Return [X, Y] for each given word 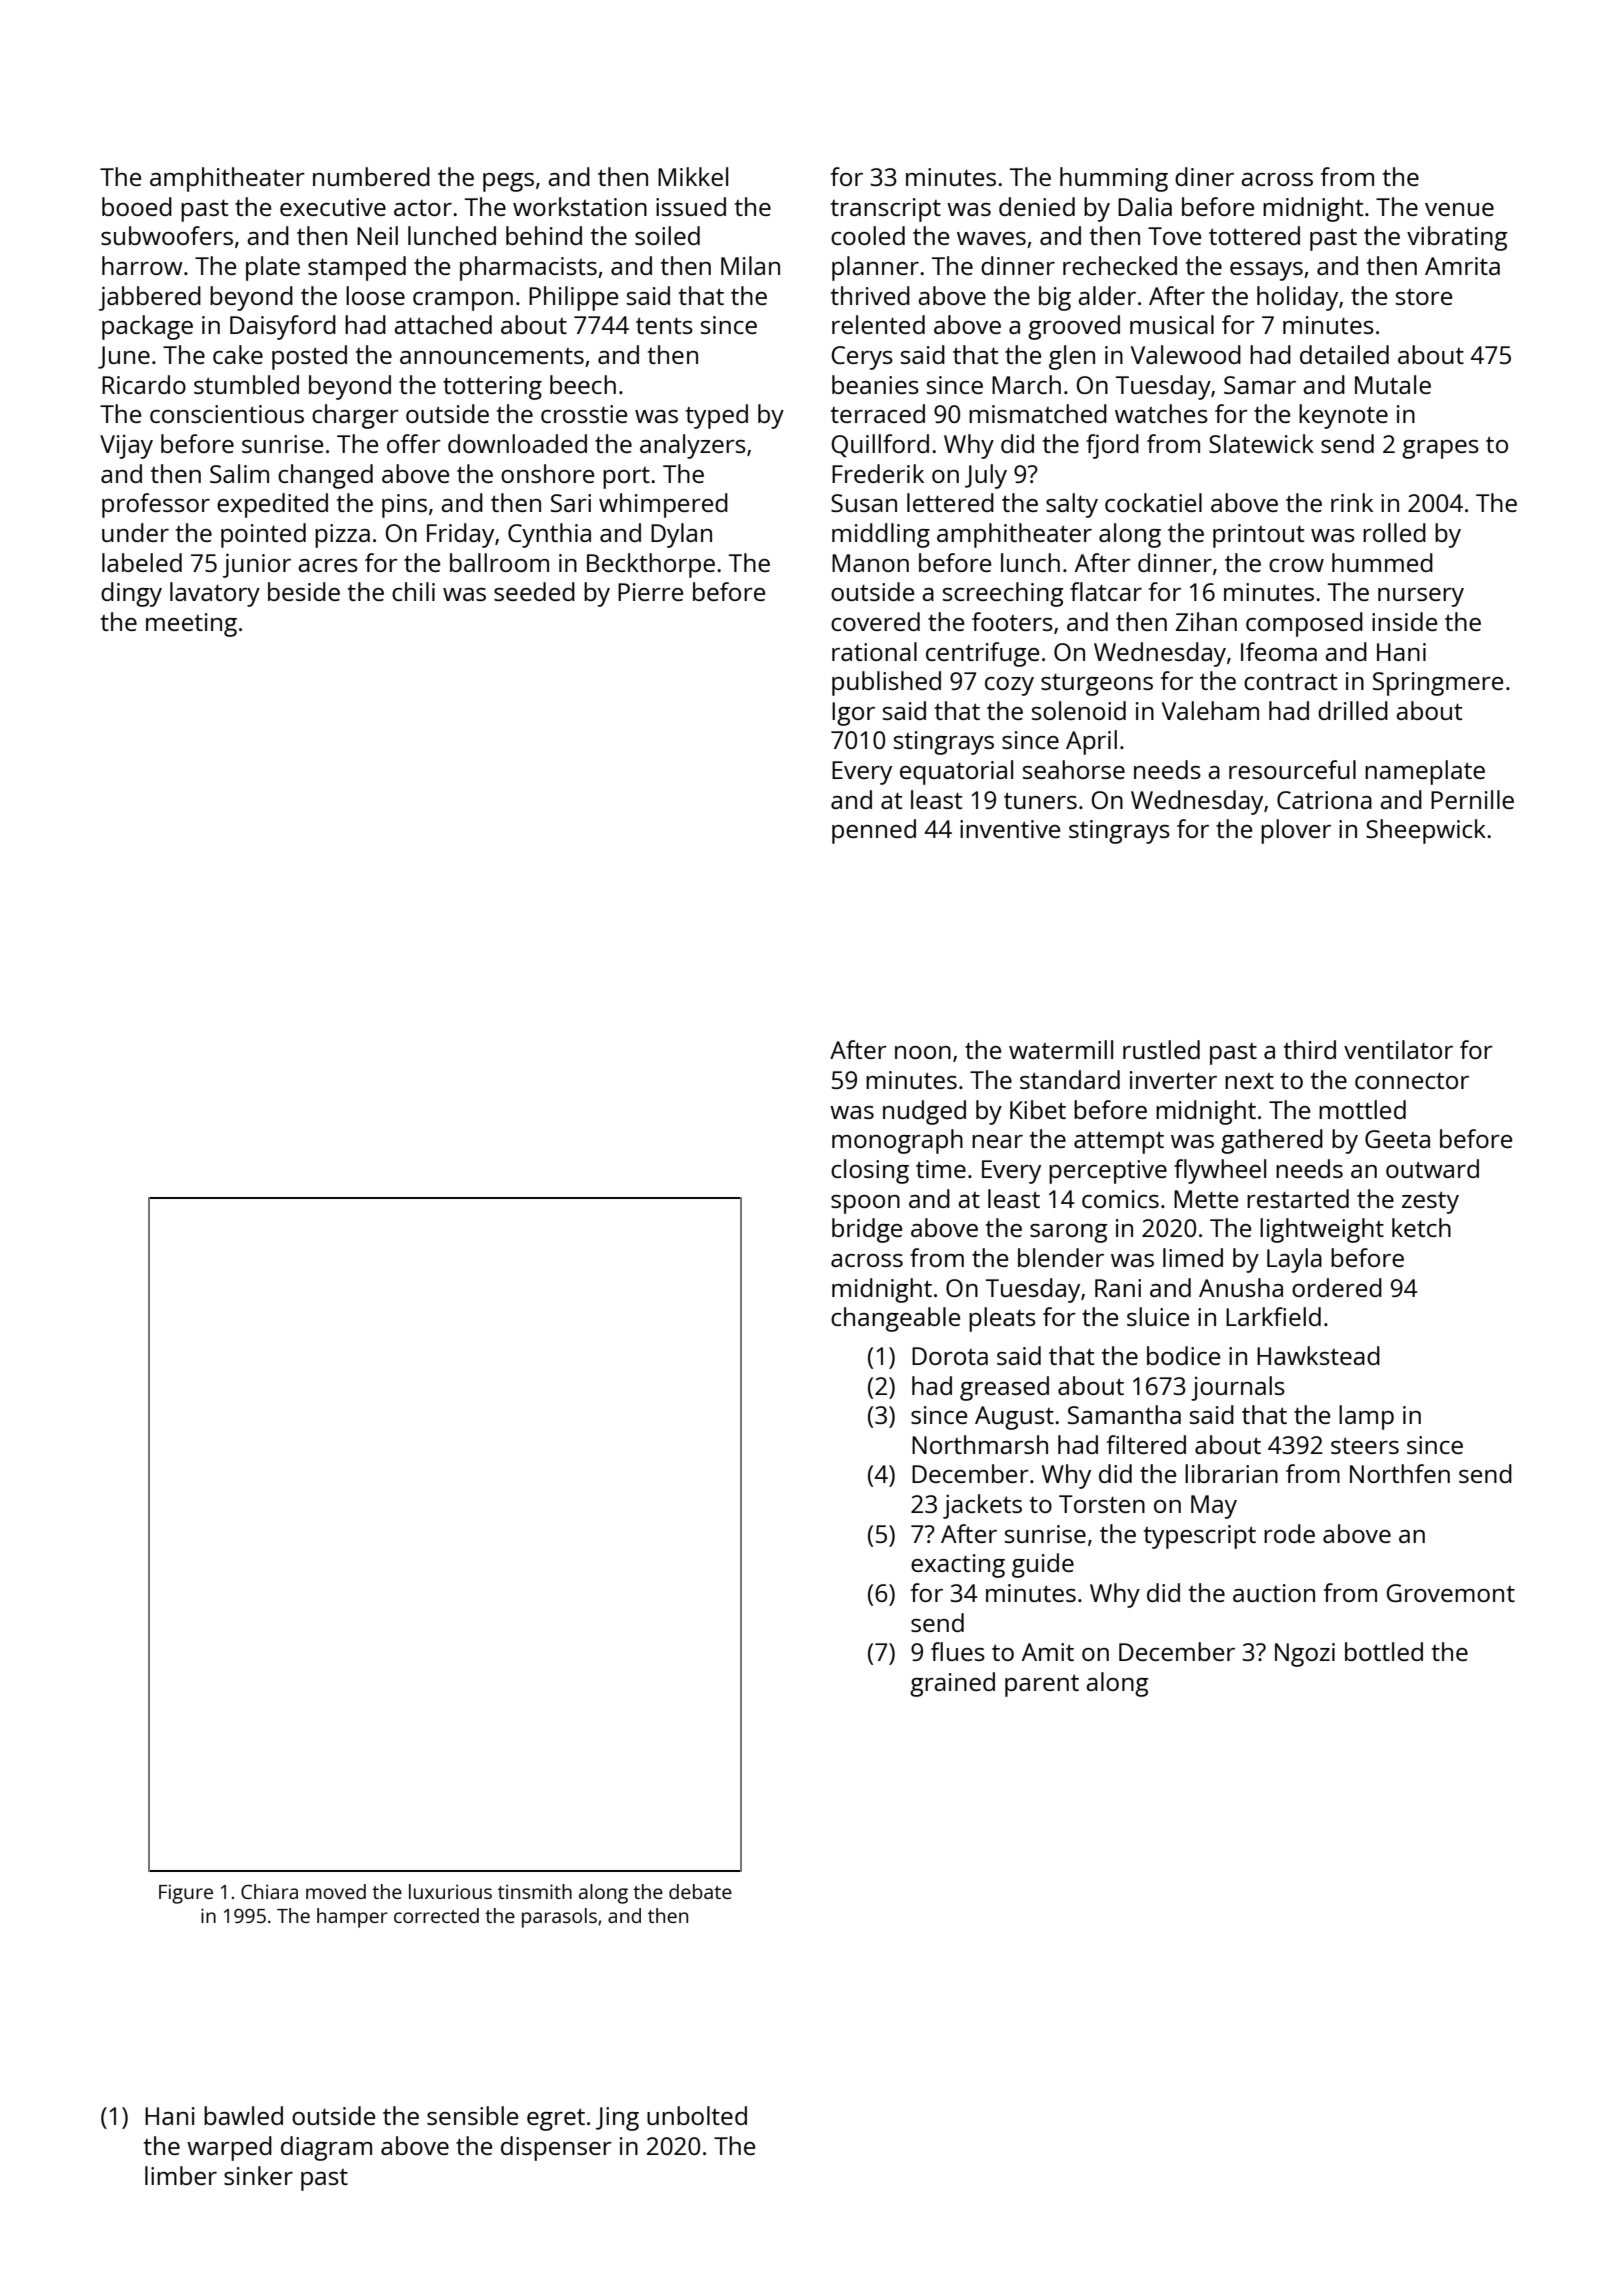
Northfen [1400, 1473]
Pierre [650, 592]
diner [1204, 176]
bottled [1384, 1651]
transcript [886, 210]
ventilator [1398, 1049]
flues [958, 1651]
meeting [191, 625]
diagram [326, 2148]
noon [923, 1052]
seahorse [1074, 769]
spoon [865, 1204]
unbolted [697, 2115]
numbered [371, 176]
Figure [186, 1894]
